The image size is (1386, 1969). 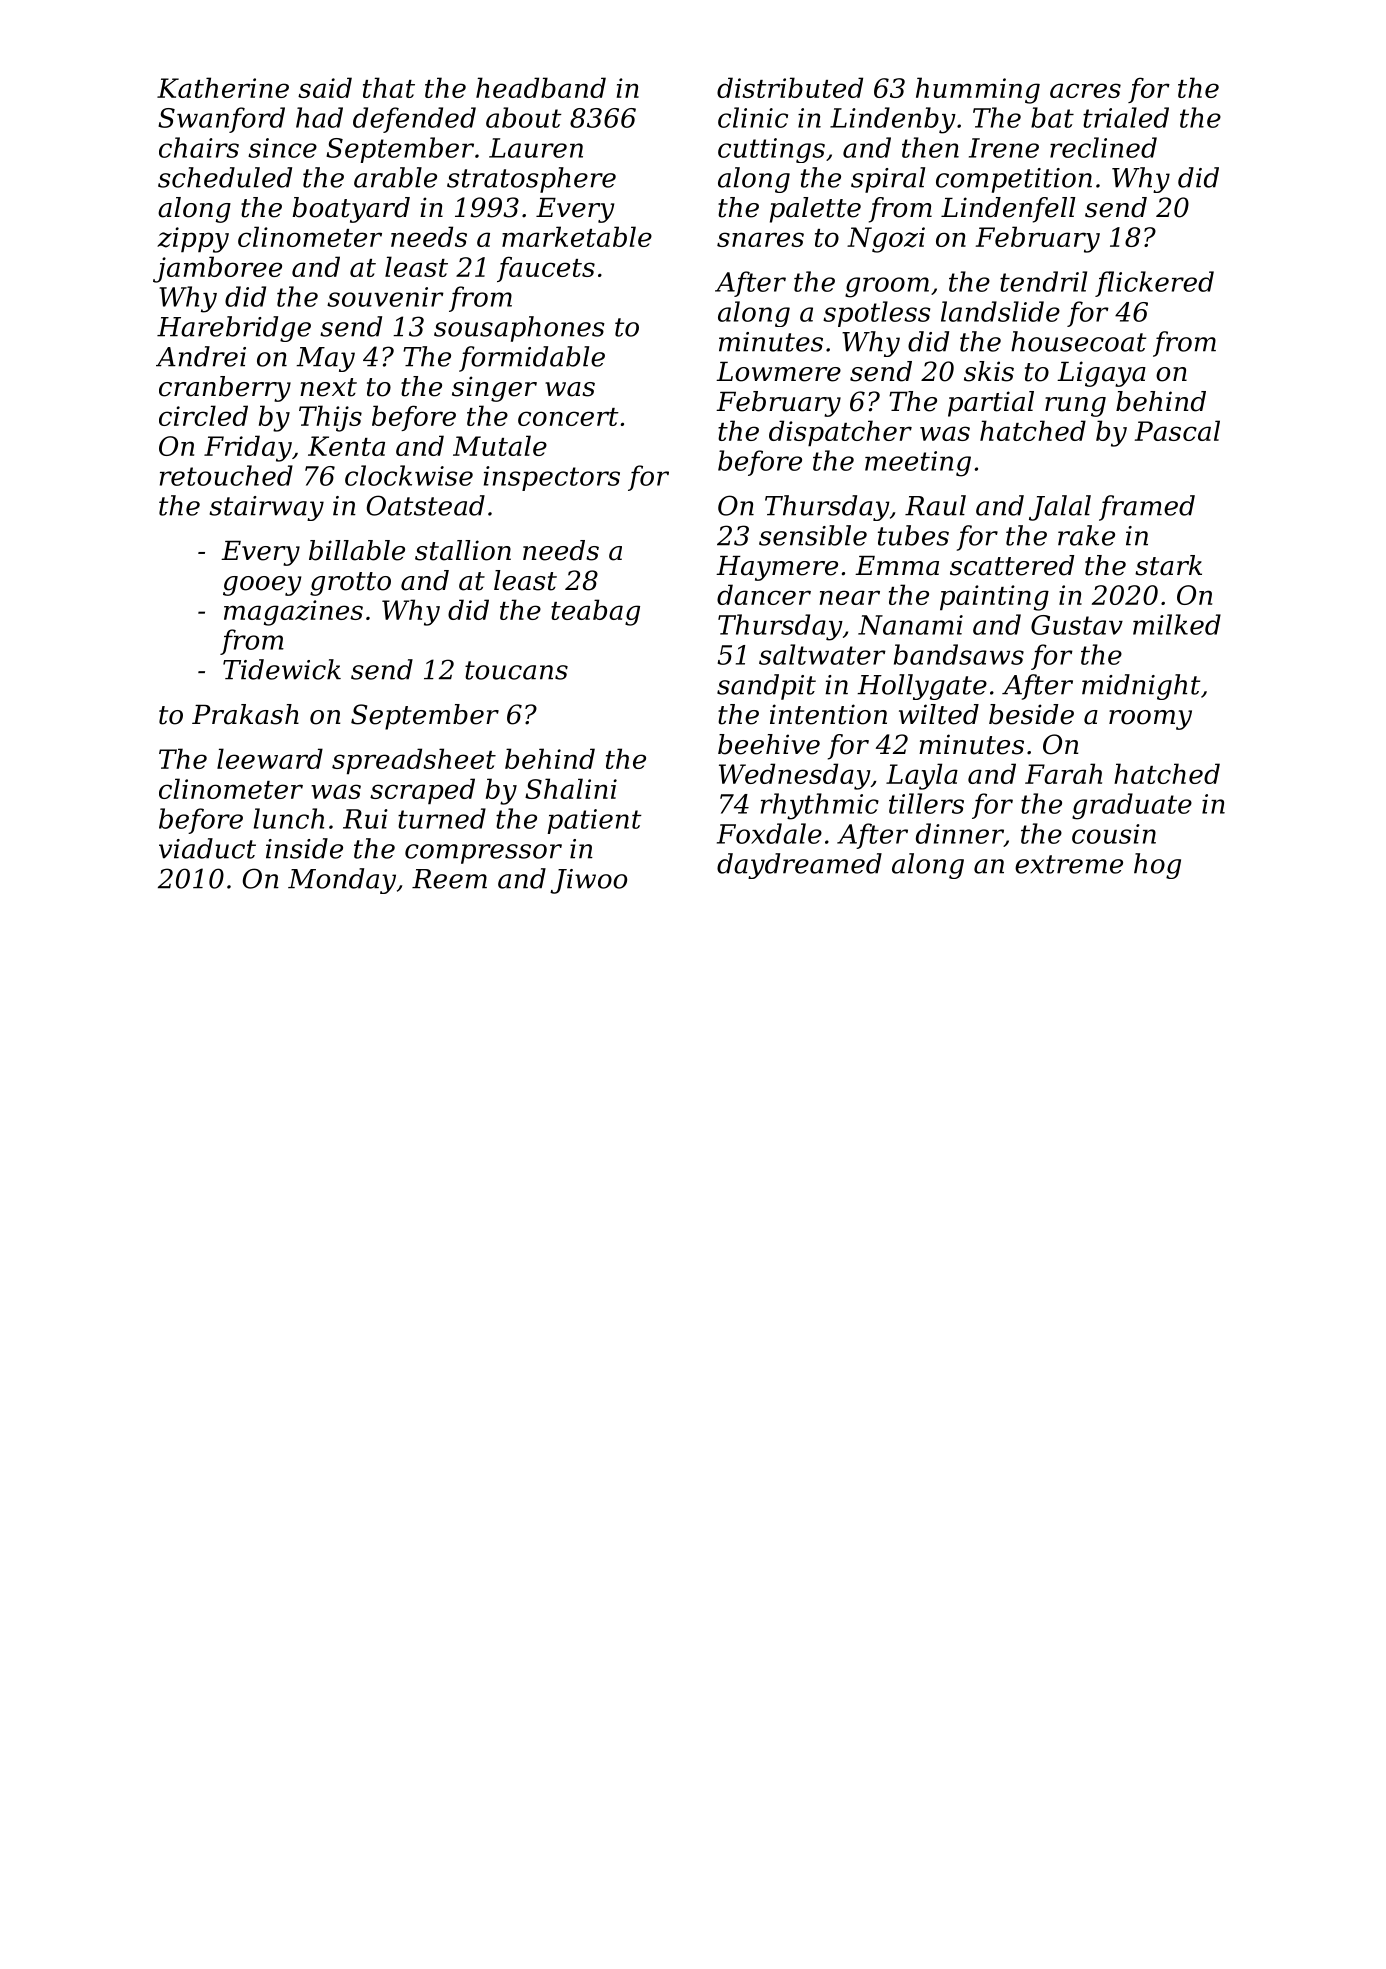 What do you see at coordinates (1141, 687) in the document?
I see `midnight` at bounding box center [1141, 687].
